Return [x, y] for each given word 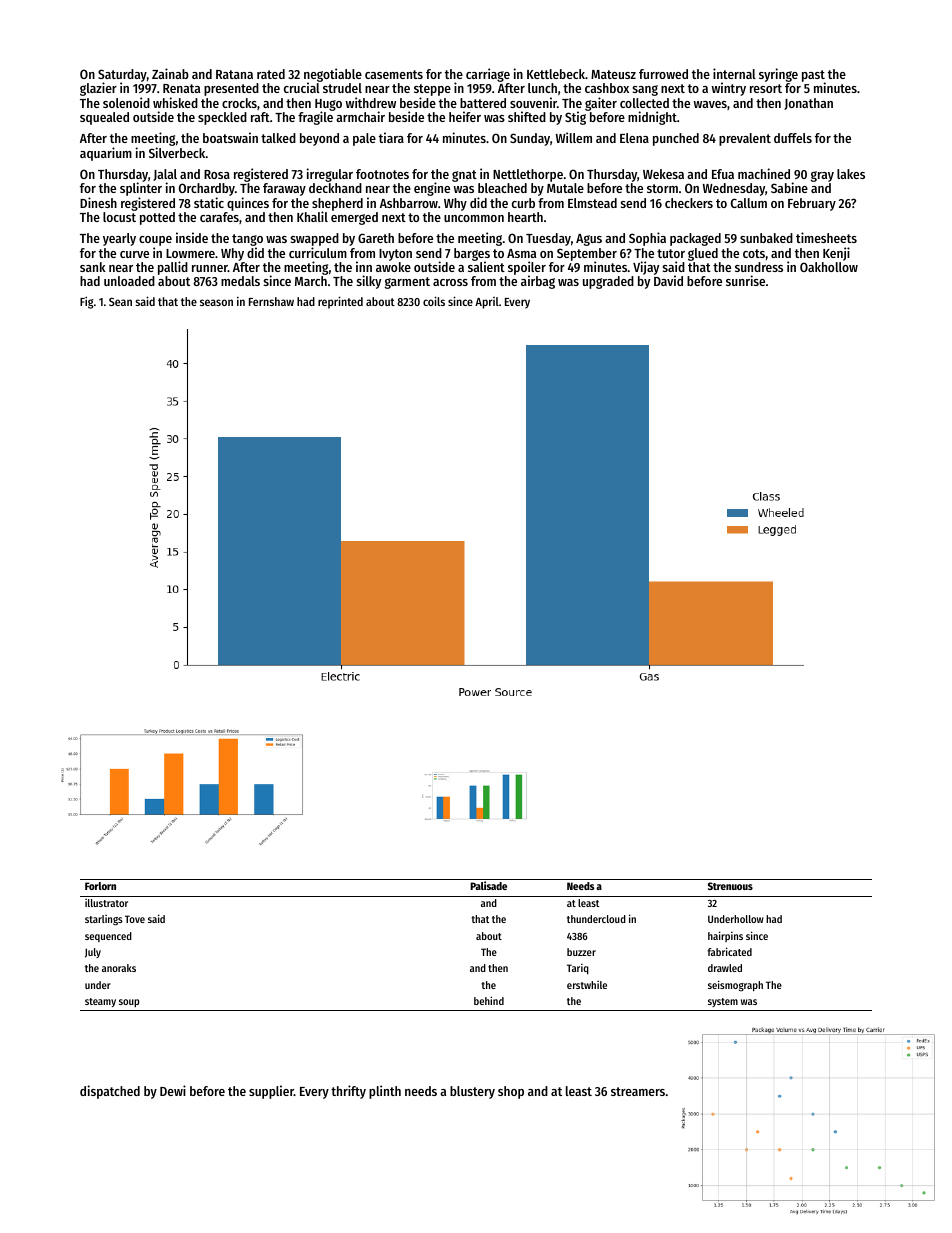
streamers [638, 1091]
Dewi [173, 1090]
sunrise [745, 280]
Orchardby [207, 189]
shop [511, 1092]
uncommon [474, 218]
